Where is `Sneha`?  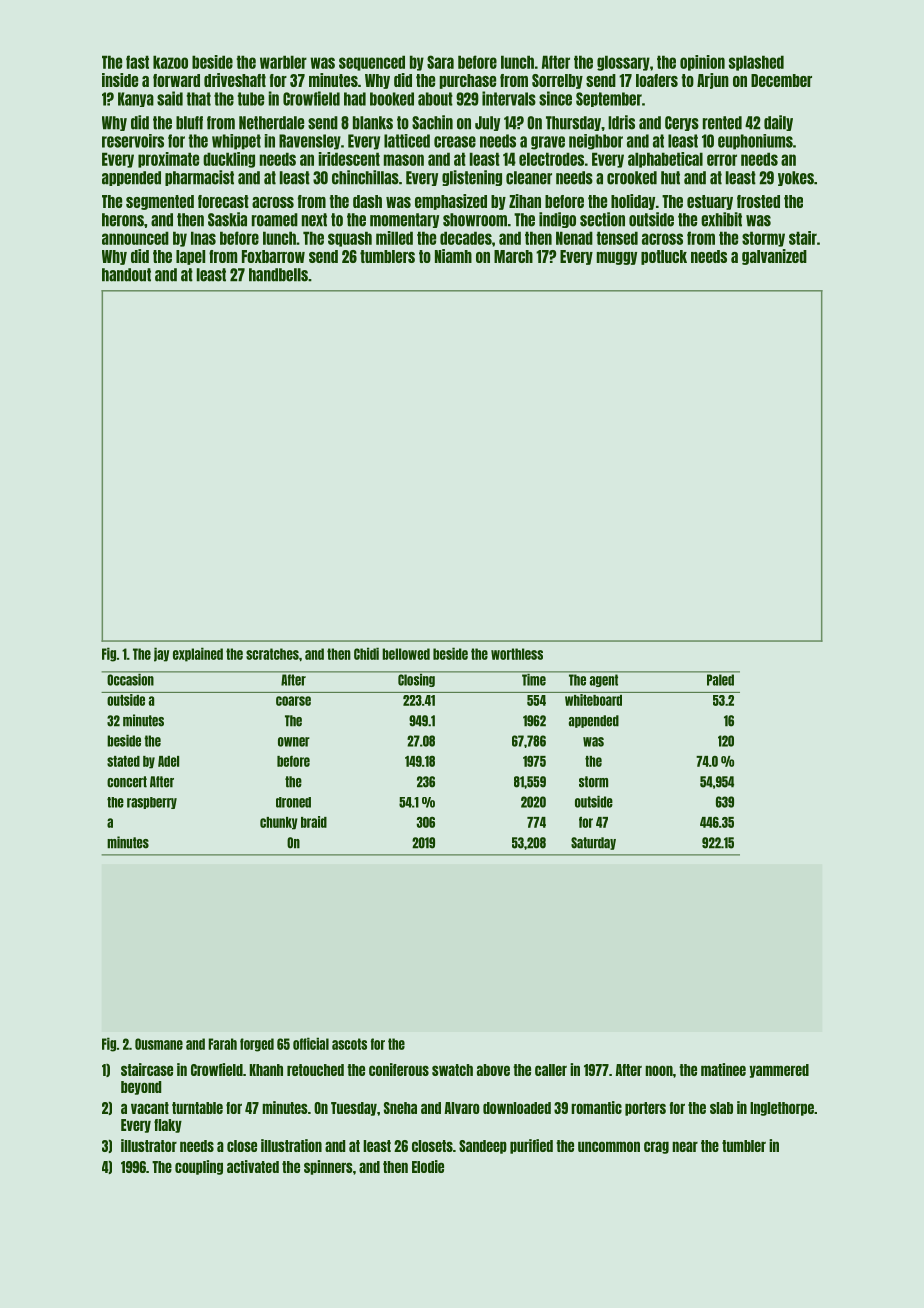 Sneha is located at coordinates (400, 1108).
